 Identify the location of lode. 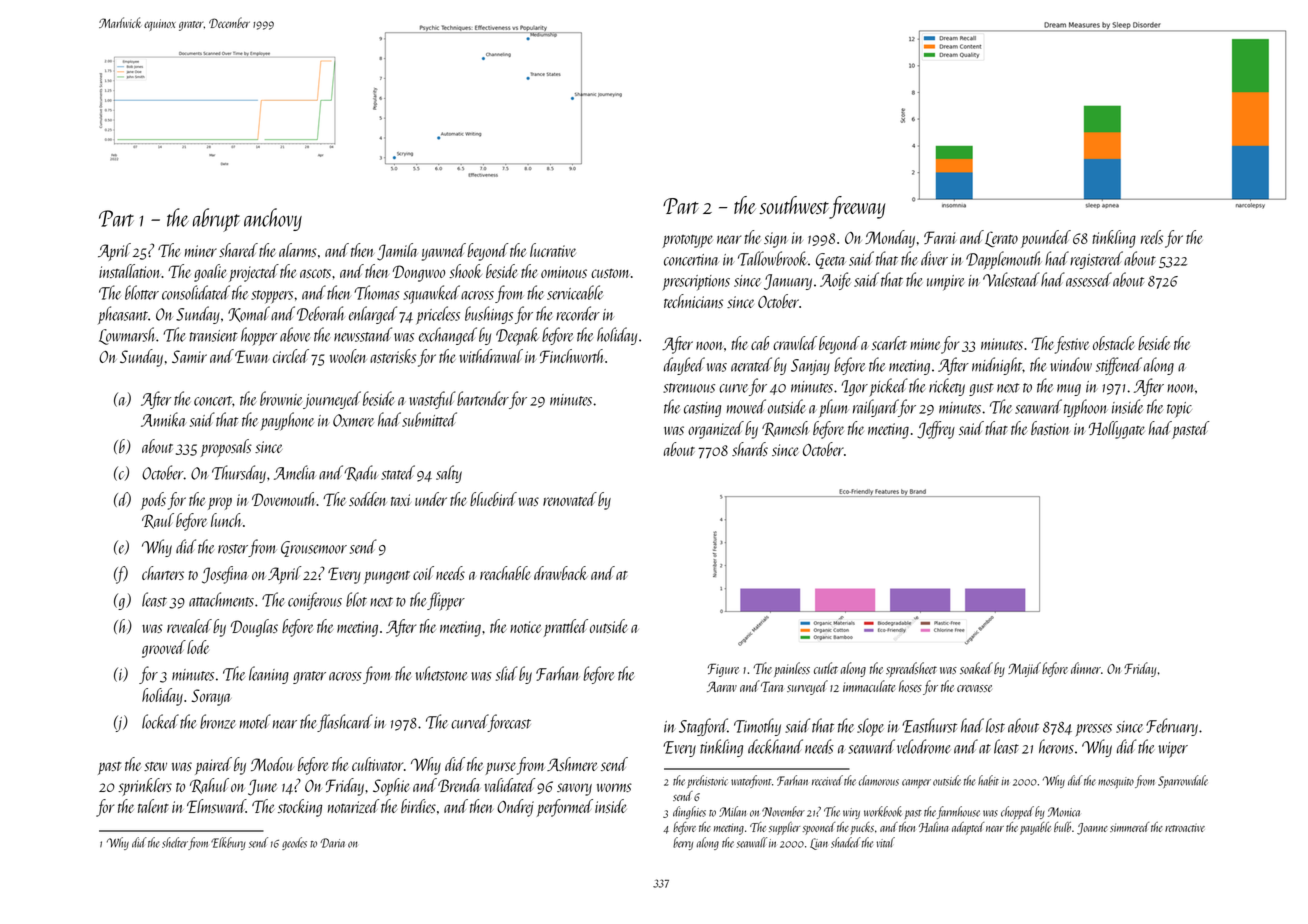
(198, 647).
